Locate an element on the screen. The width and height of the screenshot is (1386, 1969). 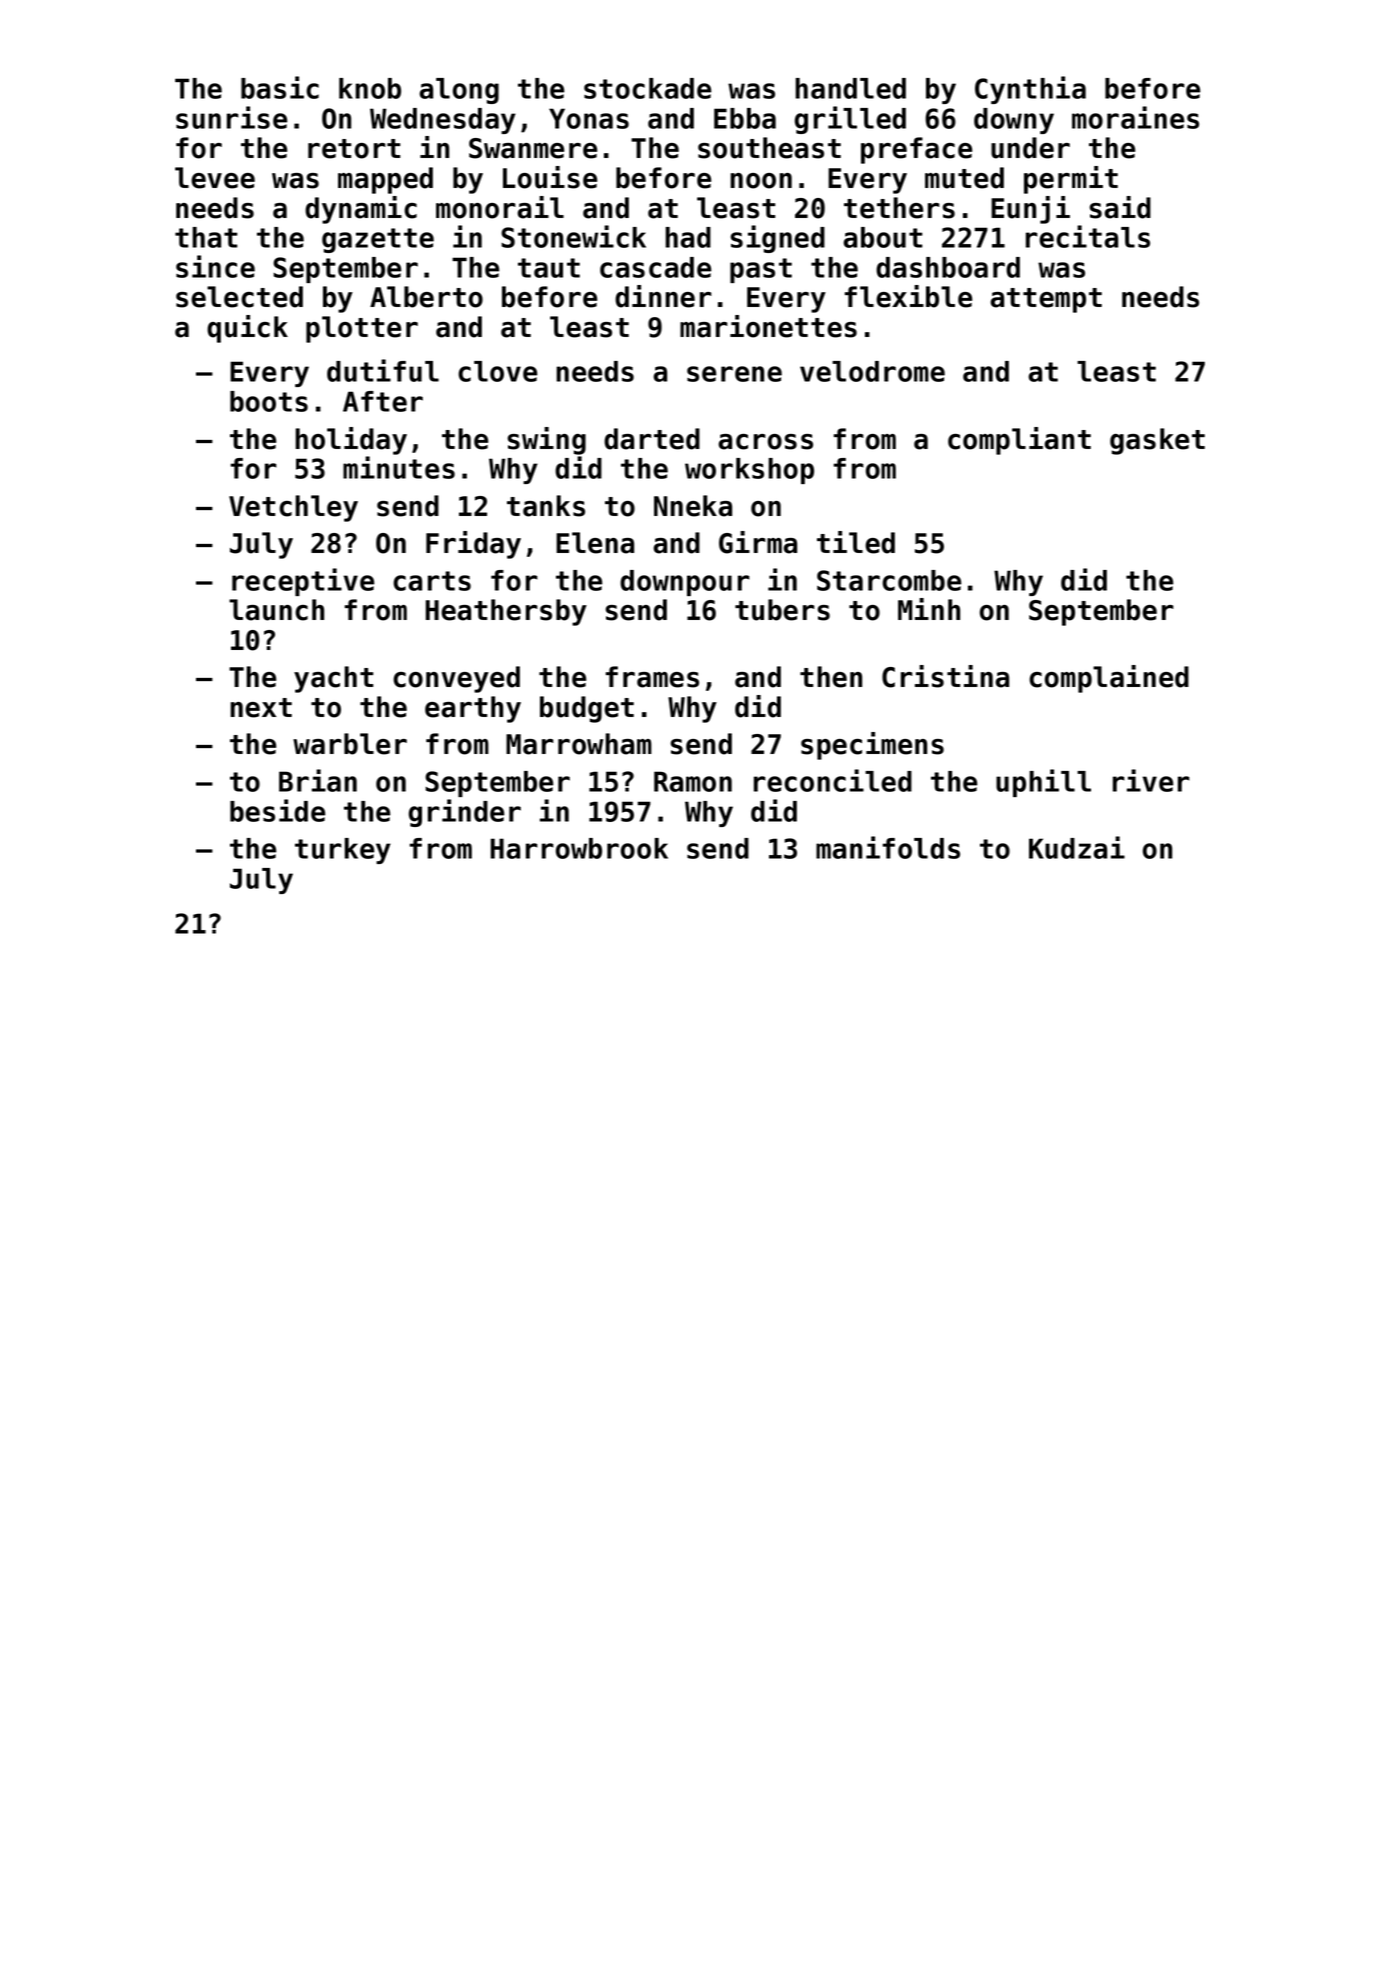
Minh is located at coordinates (929, 609).
